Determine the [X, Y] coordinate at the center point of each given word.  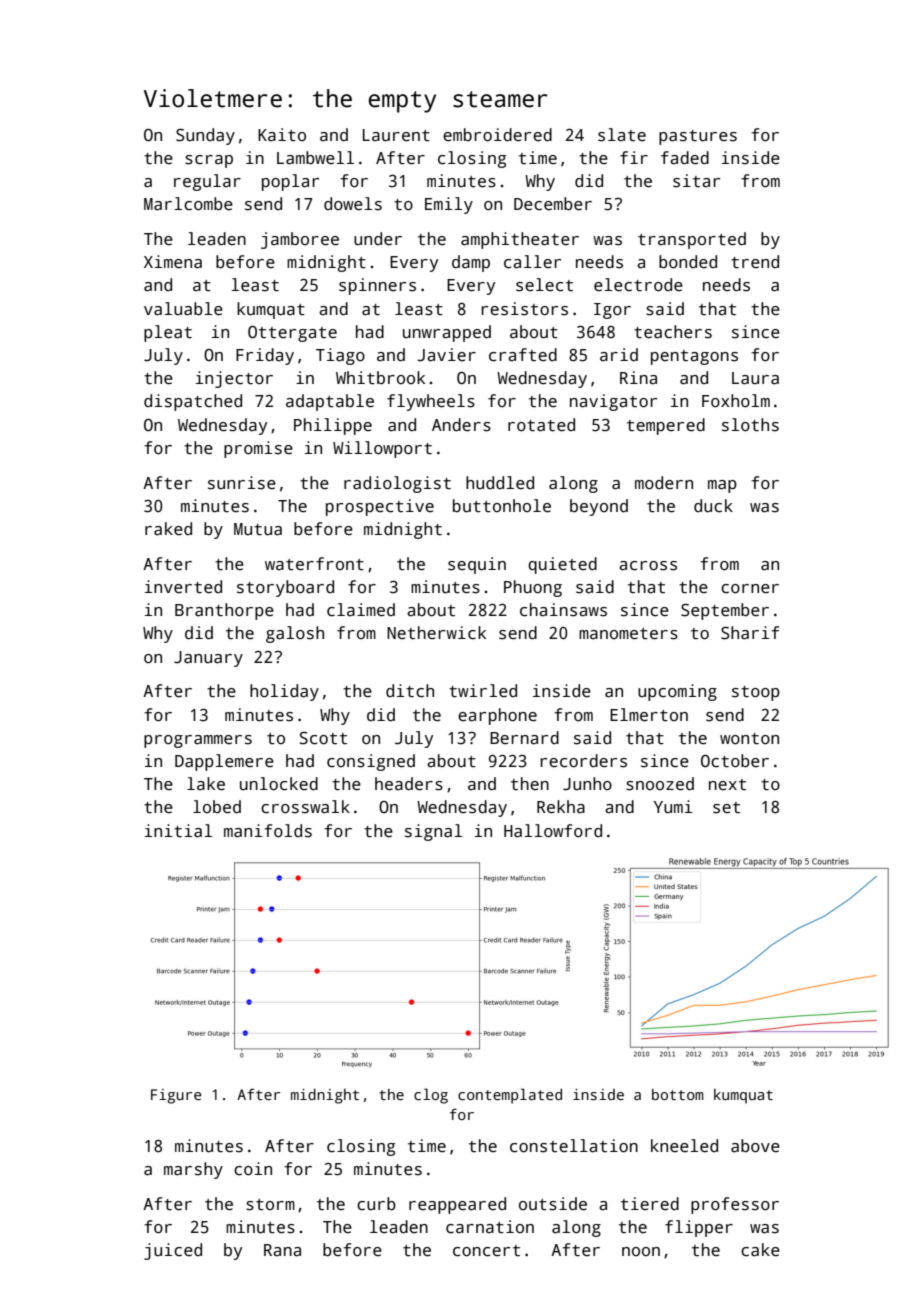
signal [433, 832]
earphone [497, 716]
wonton [749, 739]
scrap [209, 161]
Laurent [396, 135]
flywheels [431, 402]
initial [178, 831]
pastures [698, 137]
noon [641, 1251]
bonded [688, 262]
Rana [282, 1250]
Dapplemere [224, 762]
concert [486, 1251]
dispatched [193, 402]
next [727, 785]
